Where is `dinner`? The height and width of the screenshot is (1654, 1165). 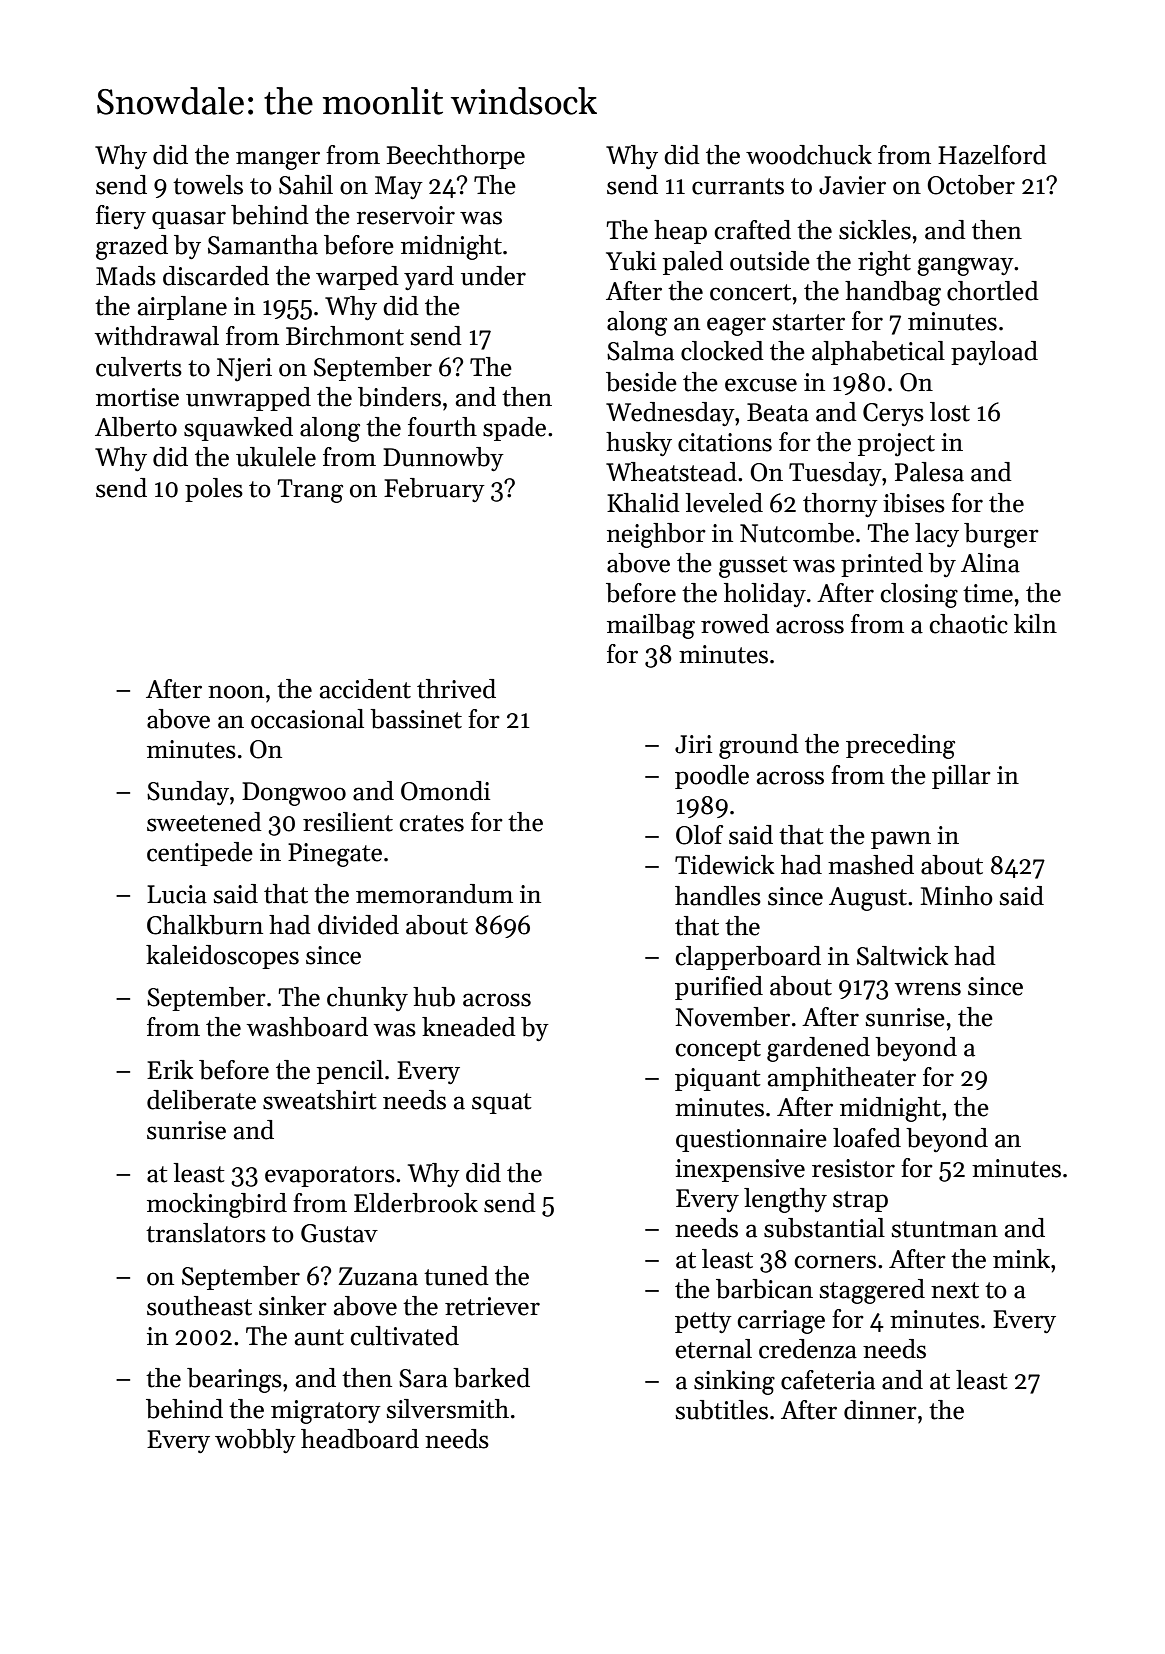
dinner is located at coordinates (880, 1410).
